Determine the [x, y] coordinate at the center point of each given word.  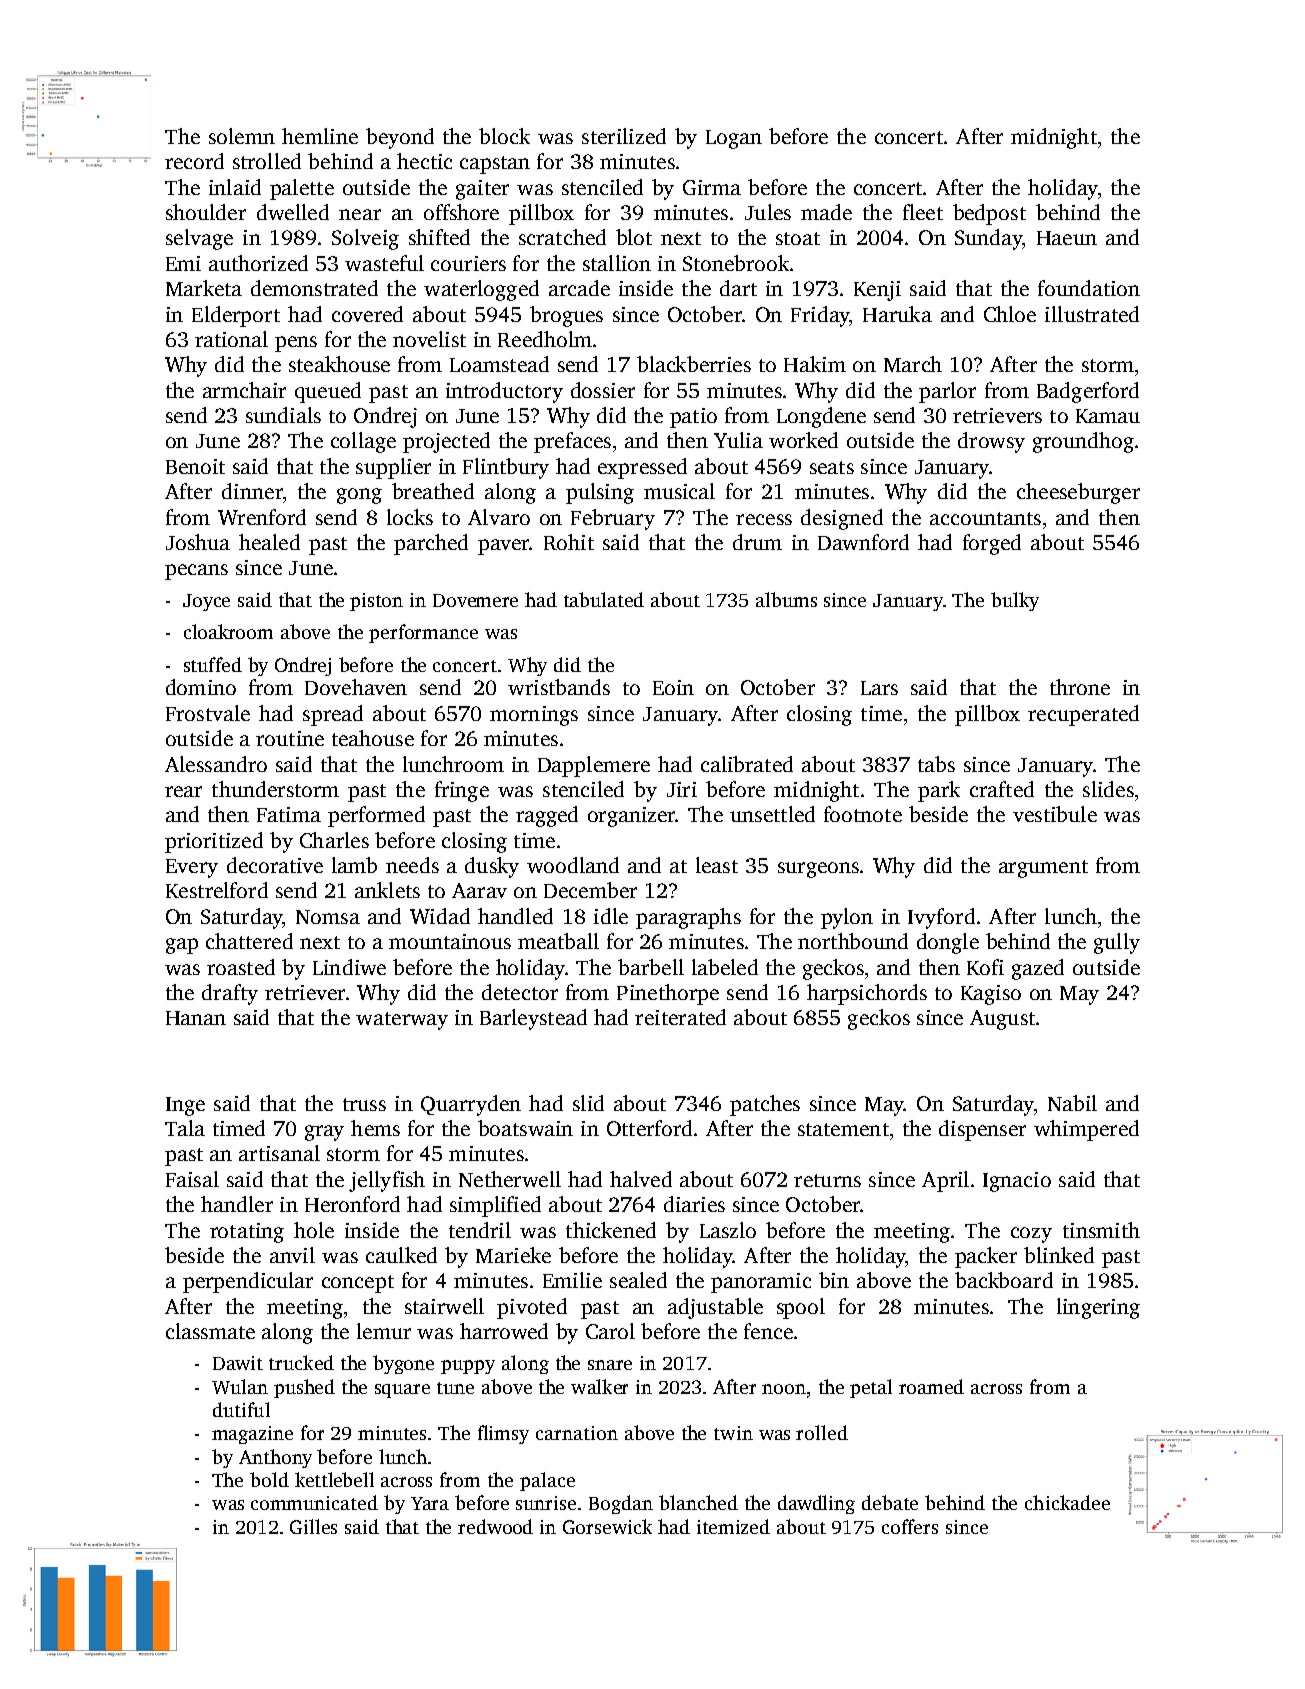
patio [693, 418]
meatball [558, 941]
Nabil [1072, 1103]
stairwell [444, 1306]
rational [231, 339]
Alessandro [216, 764]
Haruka [897, 314]
